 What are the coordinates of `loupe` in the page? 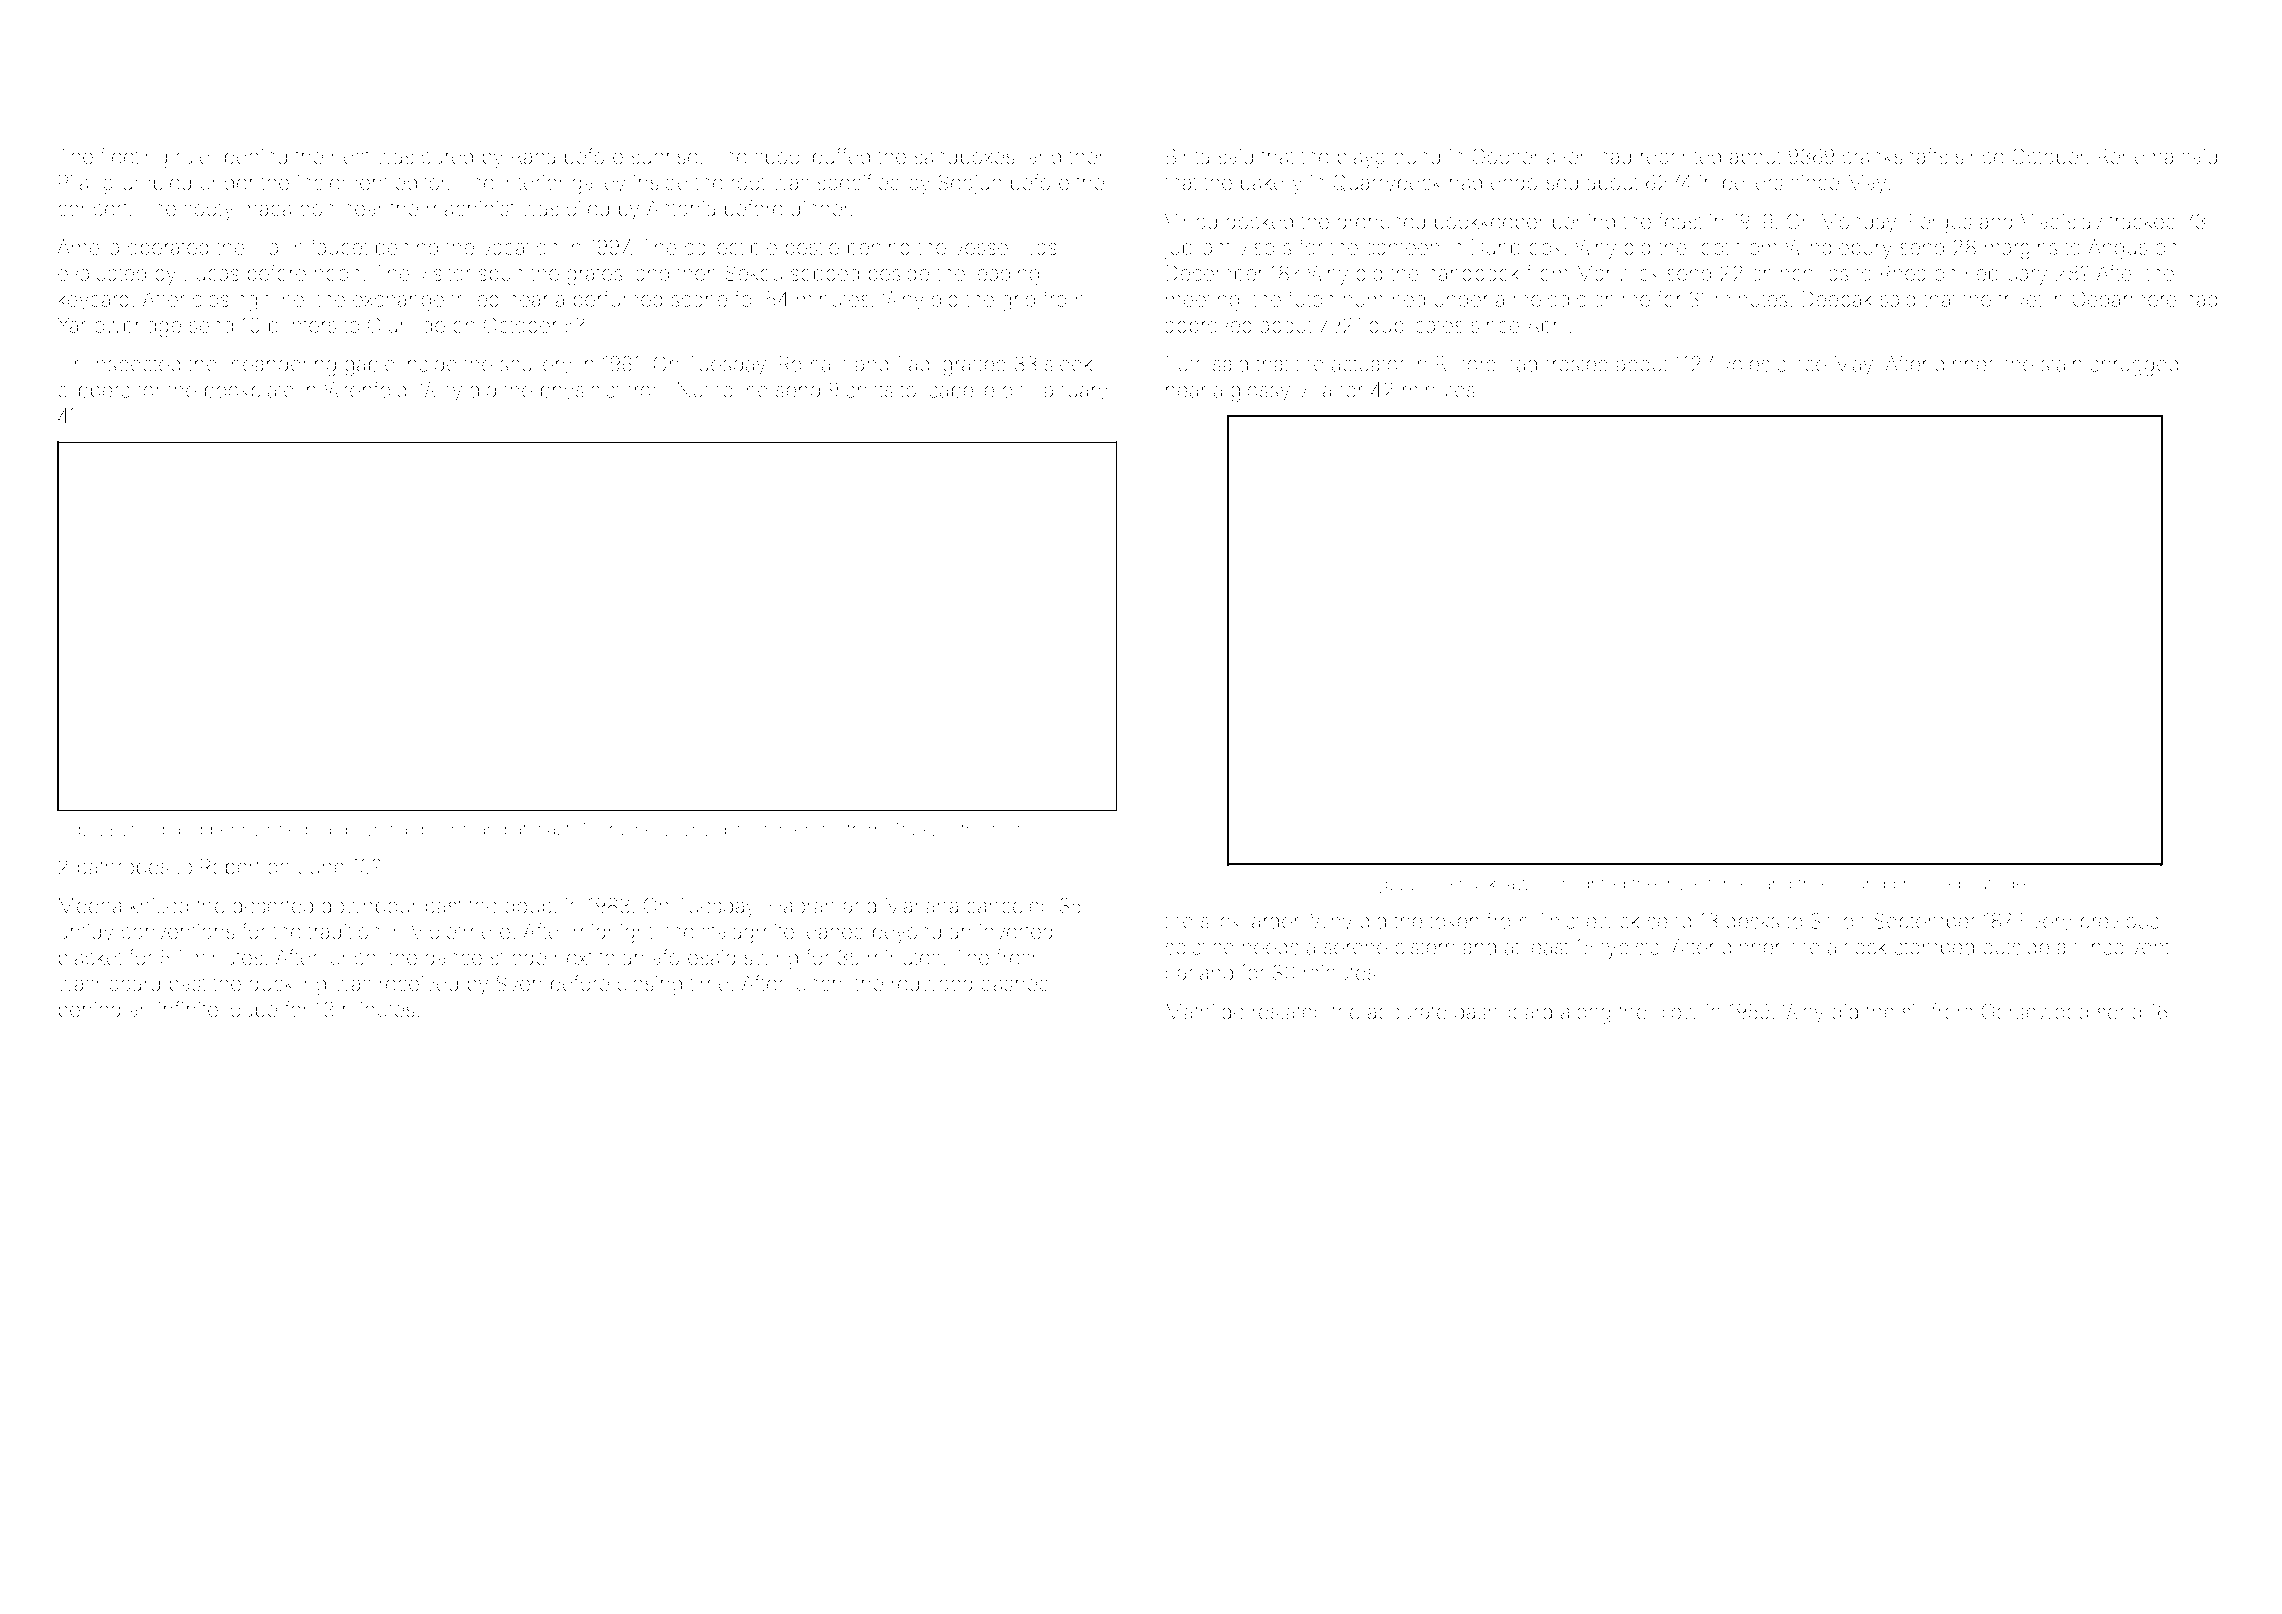 It's located at (252, 1011).
